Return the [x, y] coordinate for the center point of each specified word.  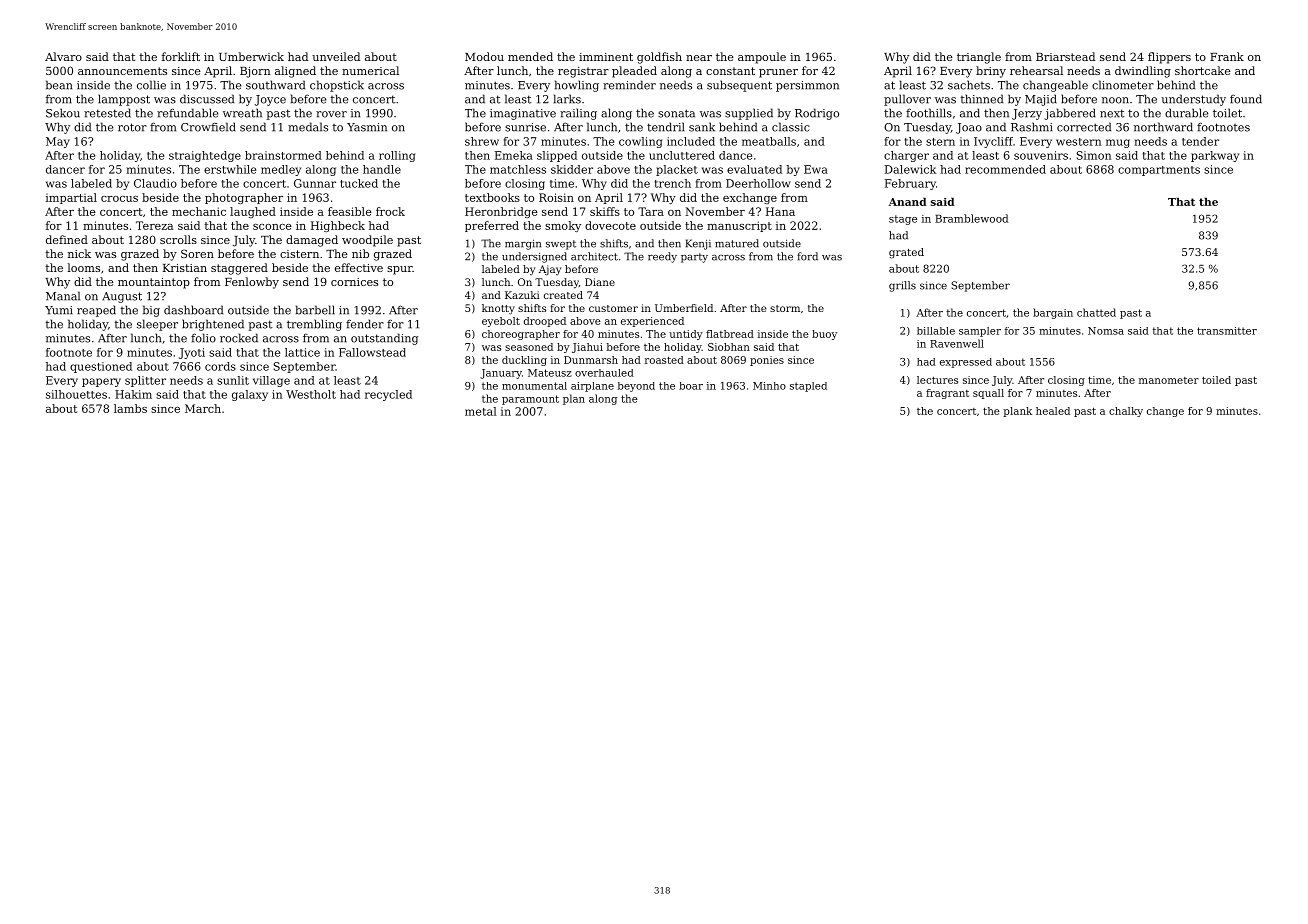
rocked [239, 338]
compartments [1159, 171]
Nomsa [1106, 331]
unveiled [336, 56]
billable [936, 331]
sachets [969, 85]
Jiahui [587, 348]
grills [902, 286]
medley [281, 170]
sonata [676, 113]
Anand [908, 201]
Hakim [133, 394]
